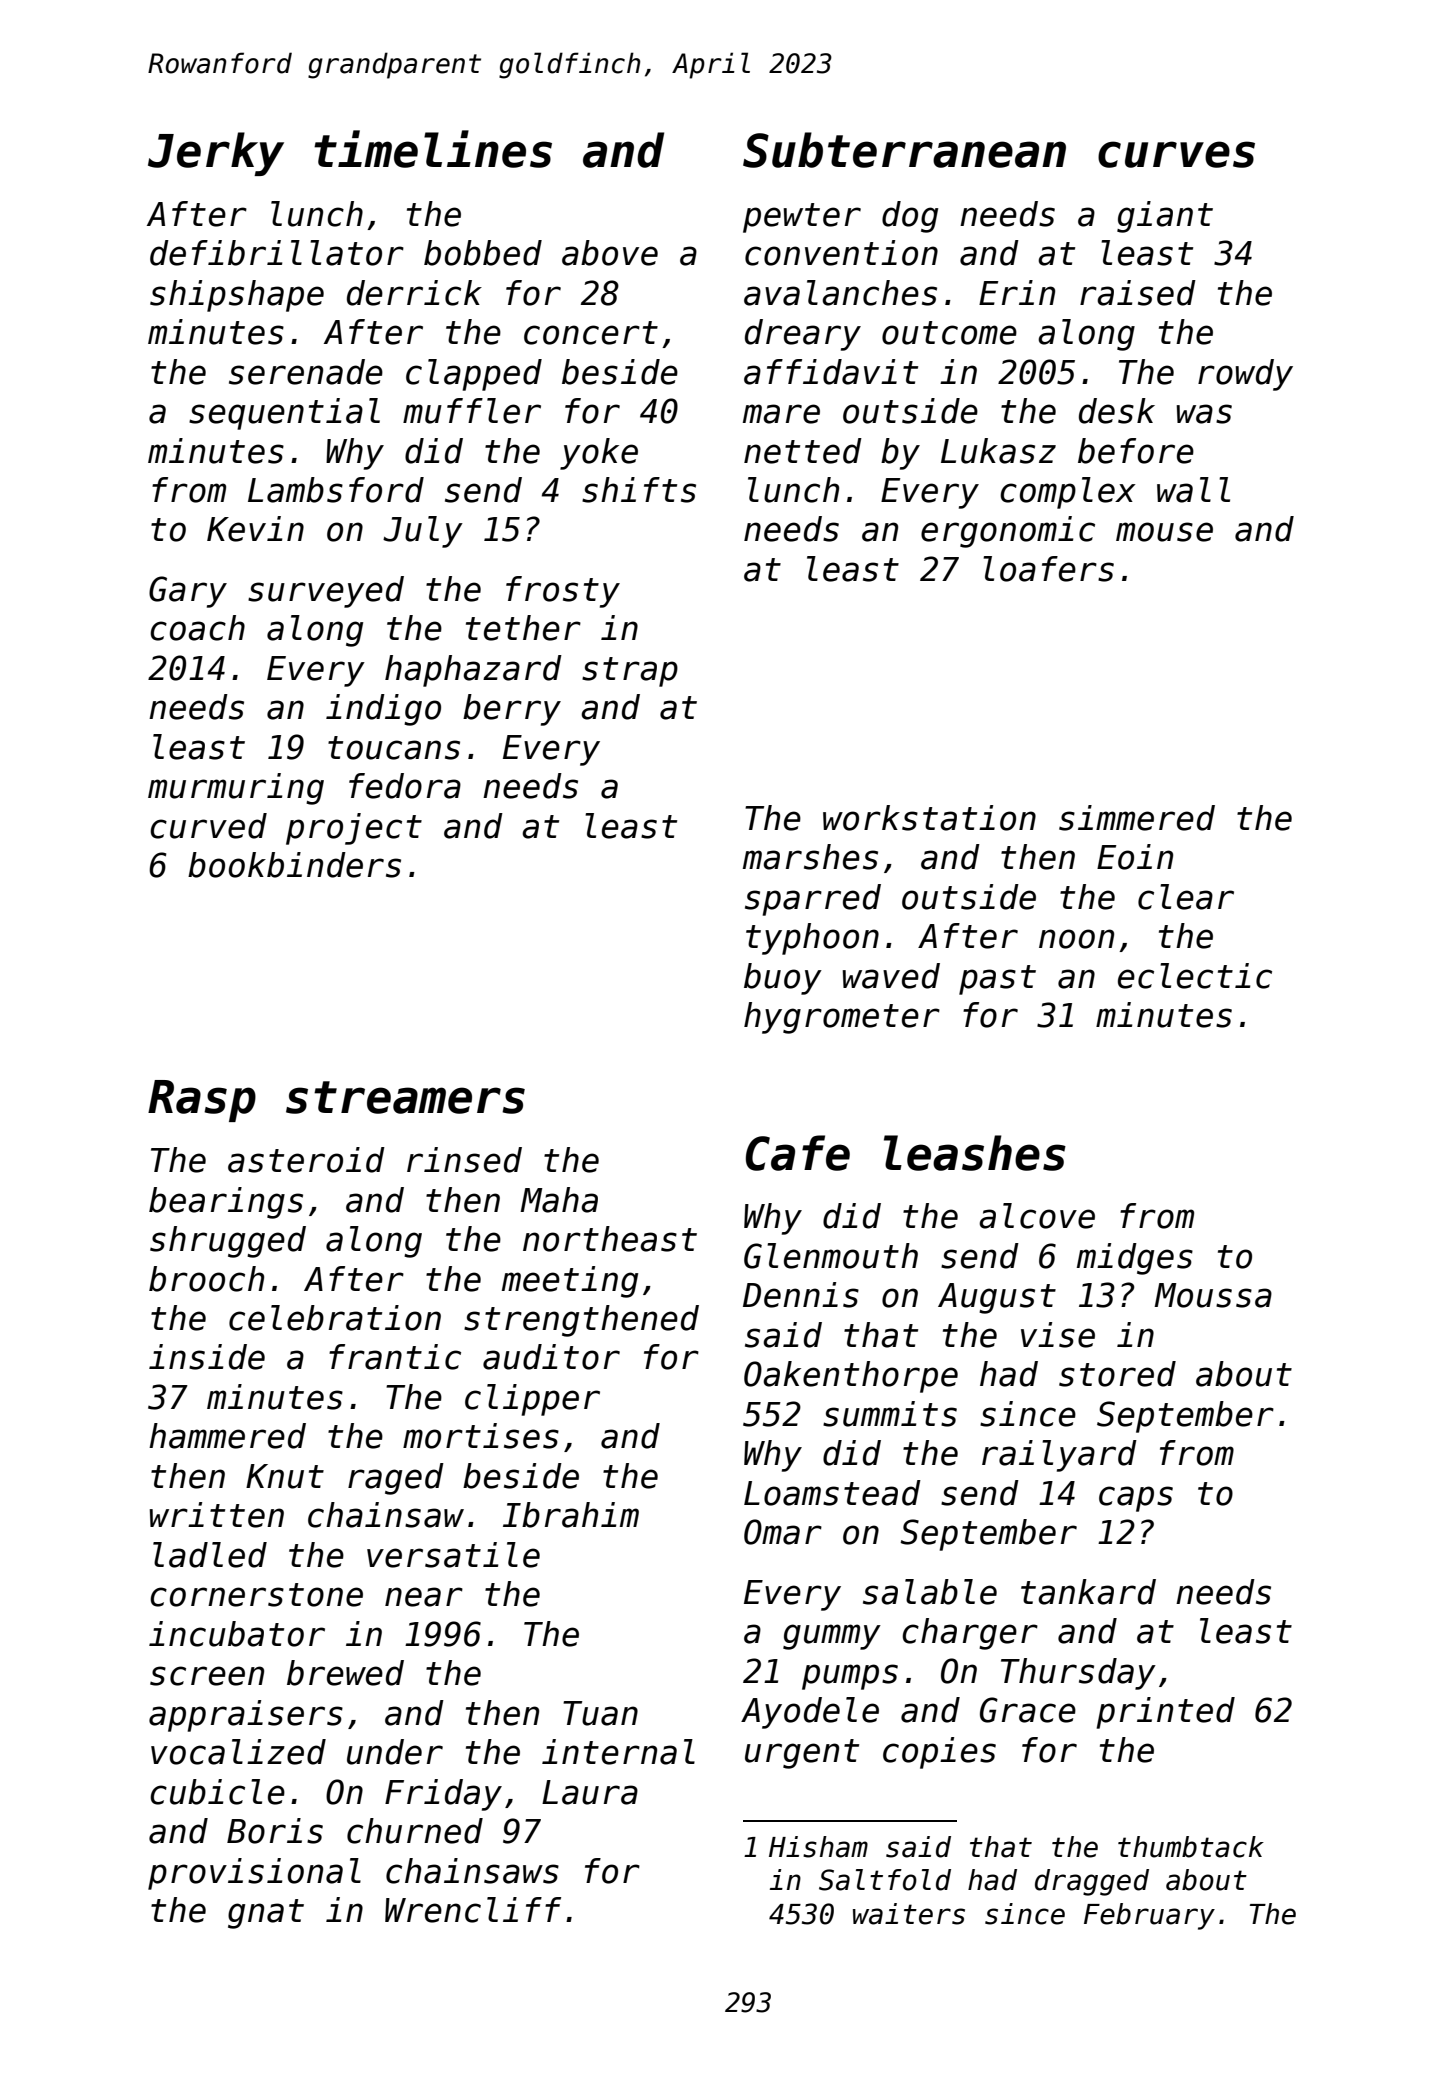 The image size is (1450, 2100). What do you see at coordinates (1017, 292) in the screenshot?
I see `Erin` at bounding box center [1017, 292].
